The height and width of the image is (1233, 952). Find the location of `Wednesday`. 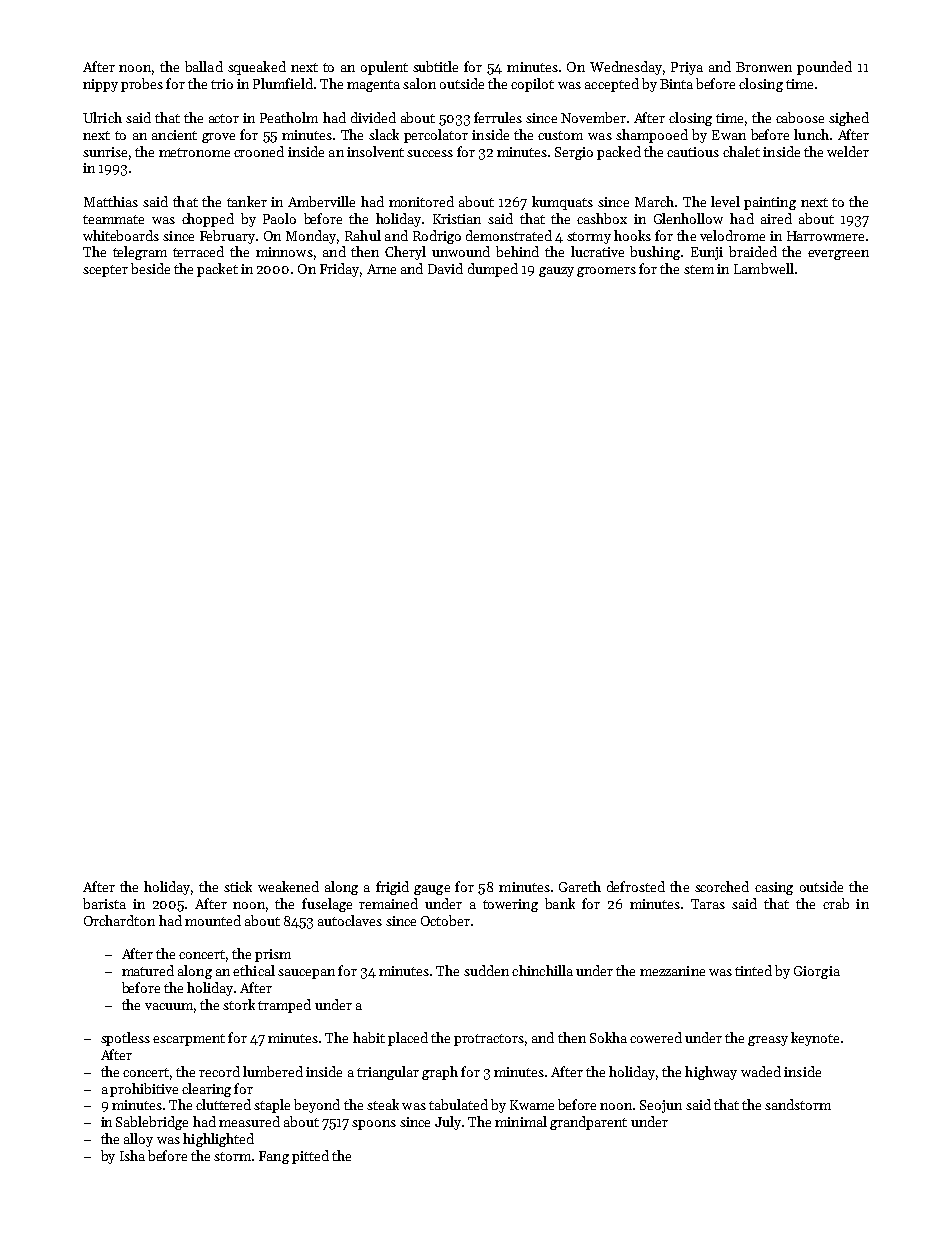

Wednesday is located at coordinates (626, 68).
